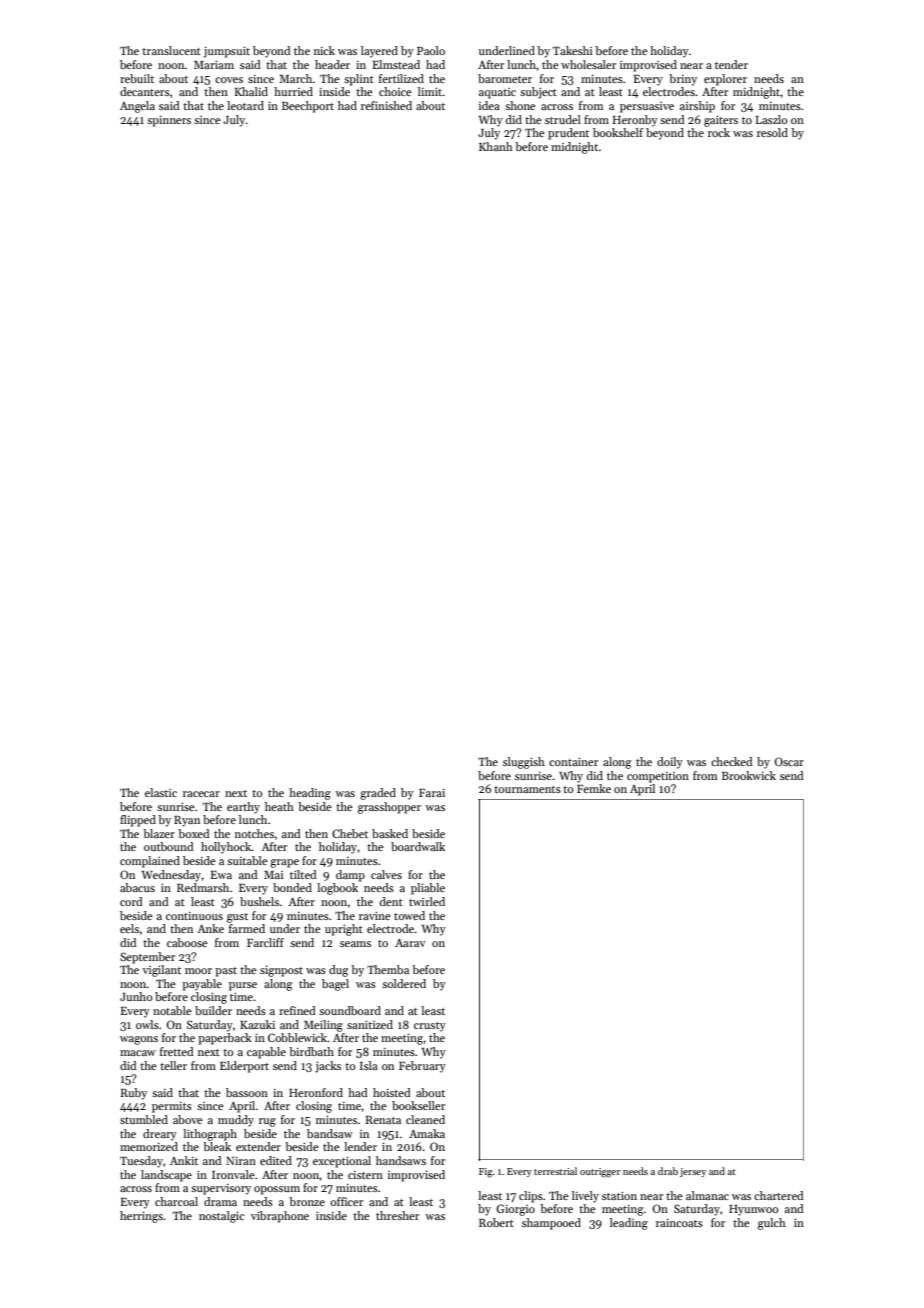 The image size is (924, 1308). What do you see at coordinates (138, 821) in the image?
I see `flipped` at bounding box center [138, 821].
